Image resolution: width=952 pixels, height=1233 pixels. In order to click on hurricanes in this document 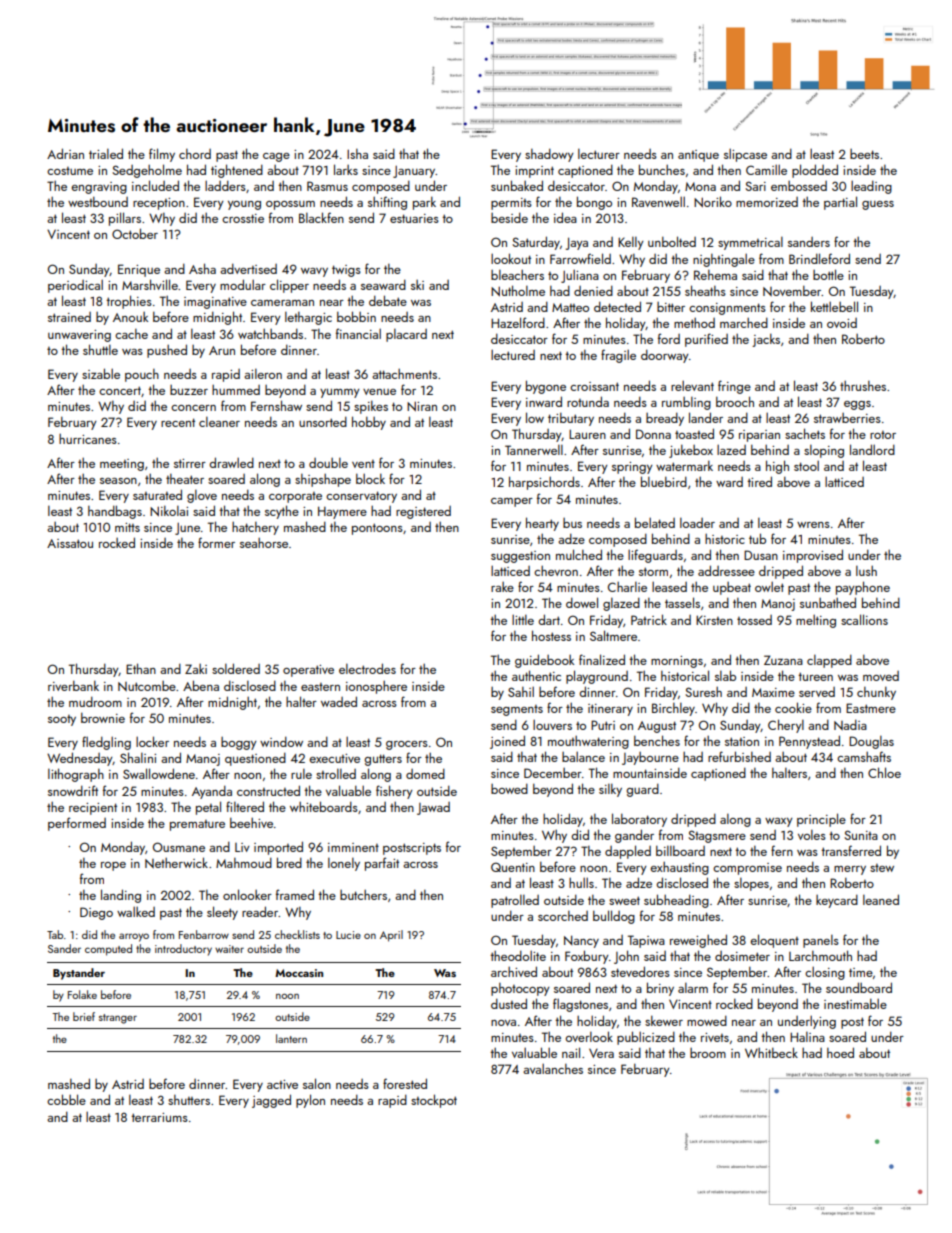, I will do `click(88, 439)`.
